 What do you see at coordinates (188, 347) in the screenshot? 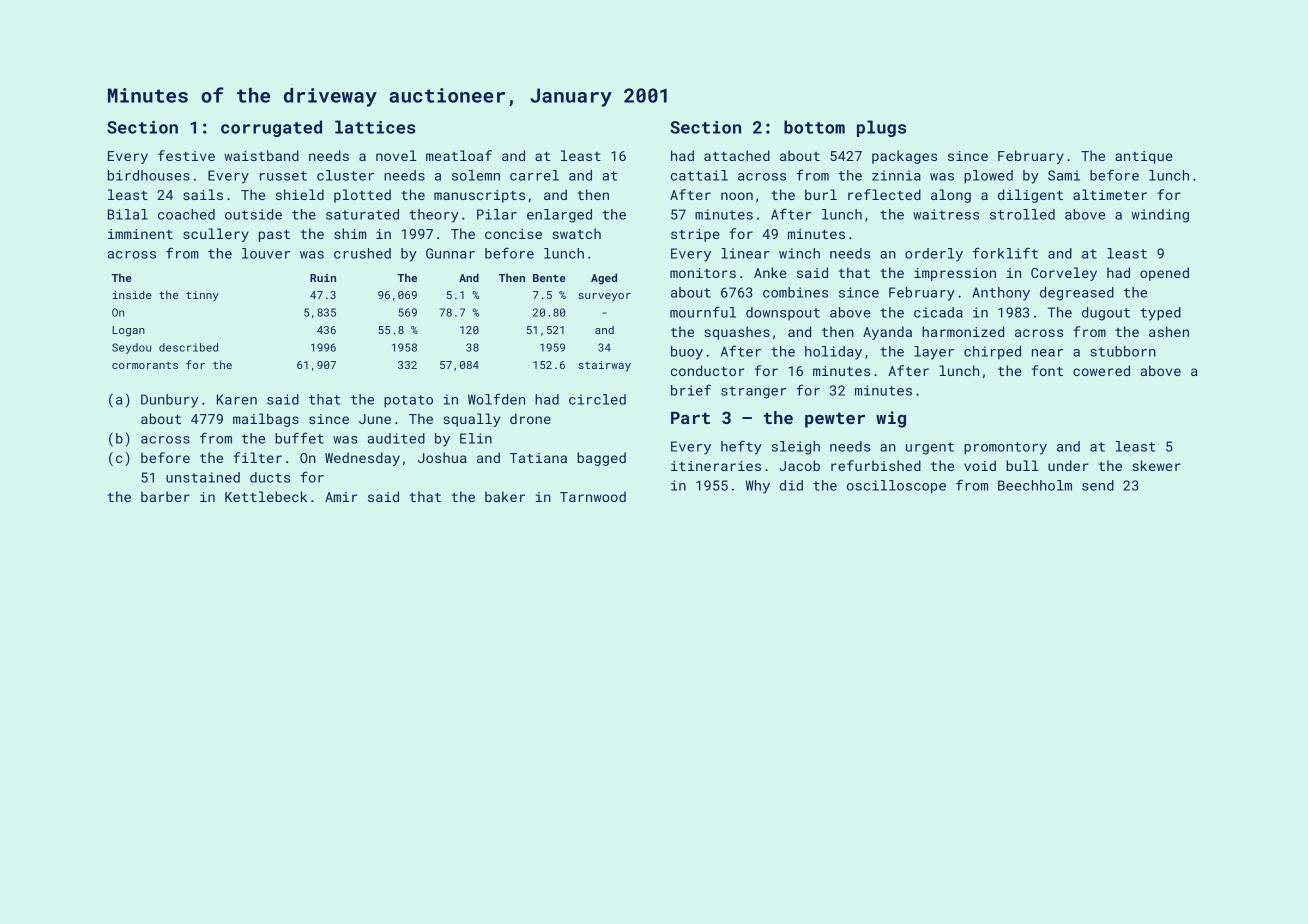
I see `described` at bounding box center [188, 347].
